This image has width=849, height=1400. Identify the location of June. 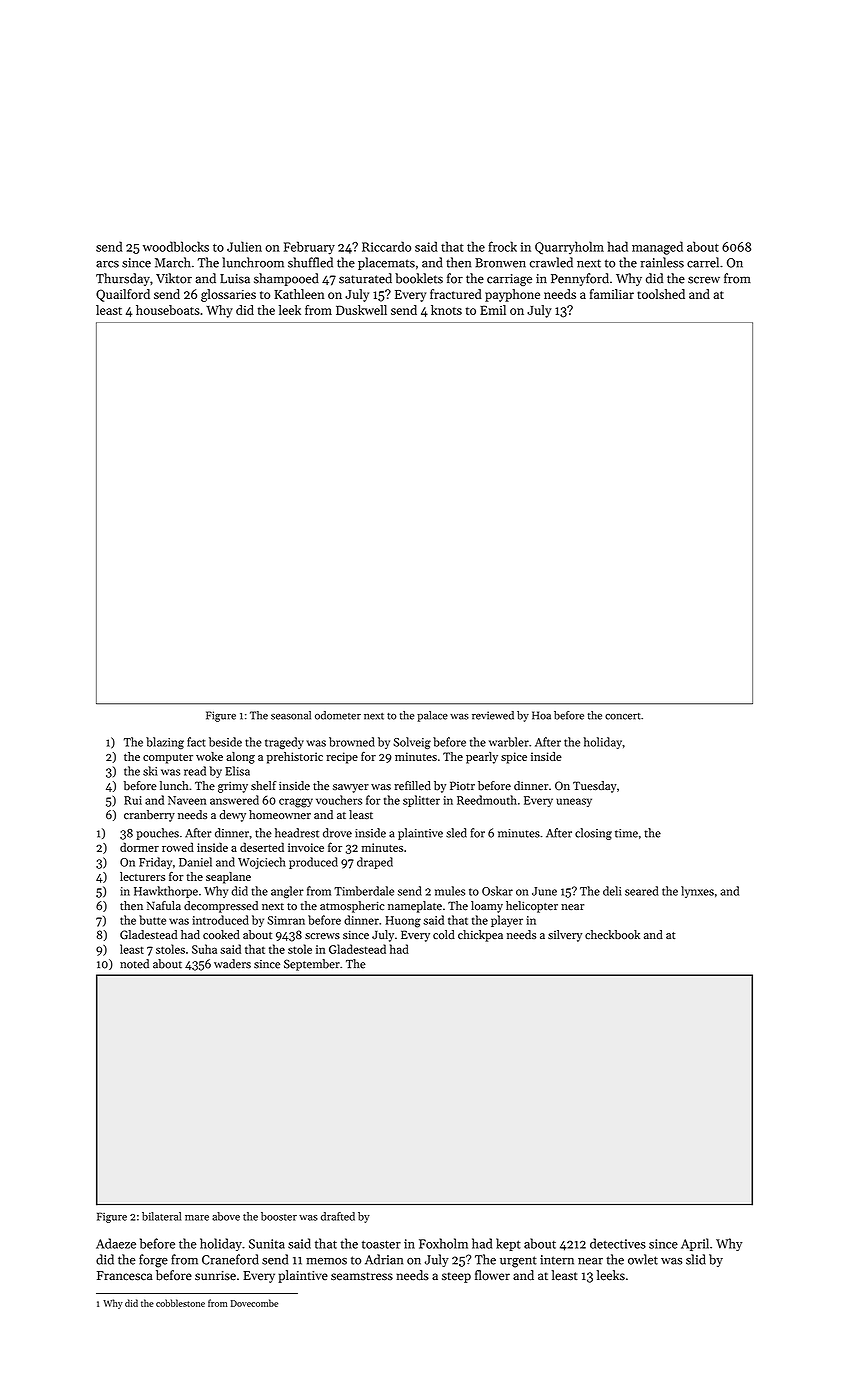
(544, 891).
